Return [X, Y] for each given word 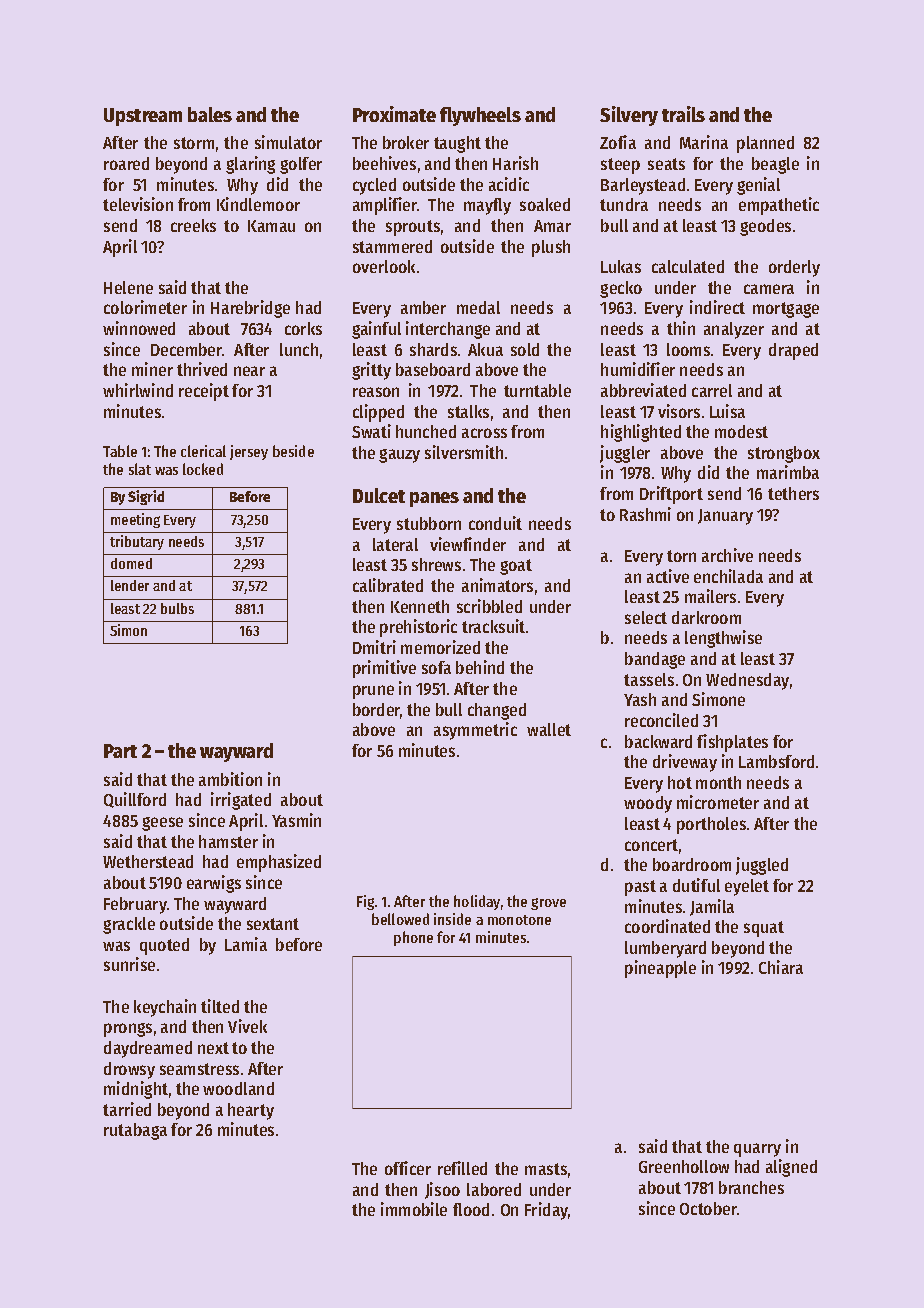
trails [683, 114]
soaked [545, 204]
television [138, 204]
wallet [549, 729]
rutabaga [135, 1131]
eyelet [747, 887]
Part [120, 751]
